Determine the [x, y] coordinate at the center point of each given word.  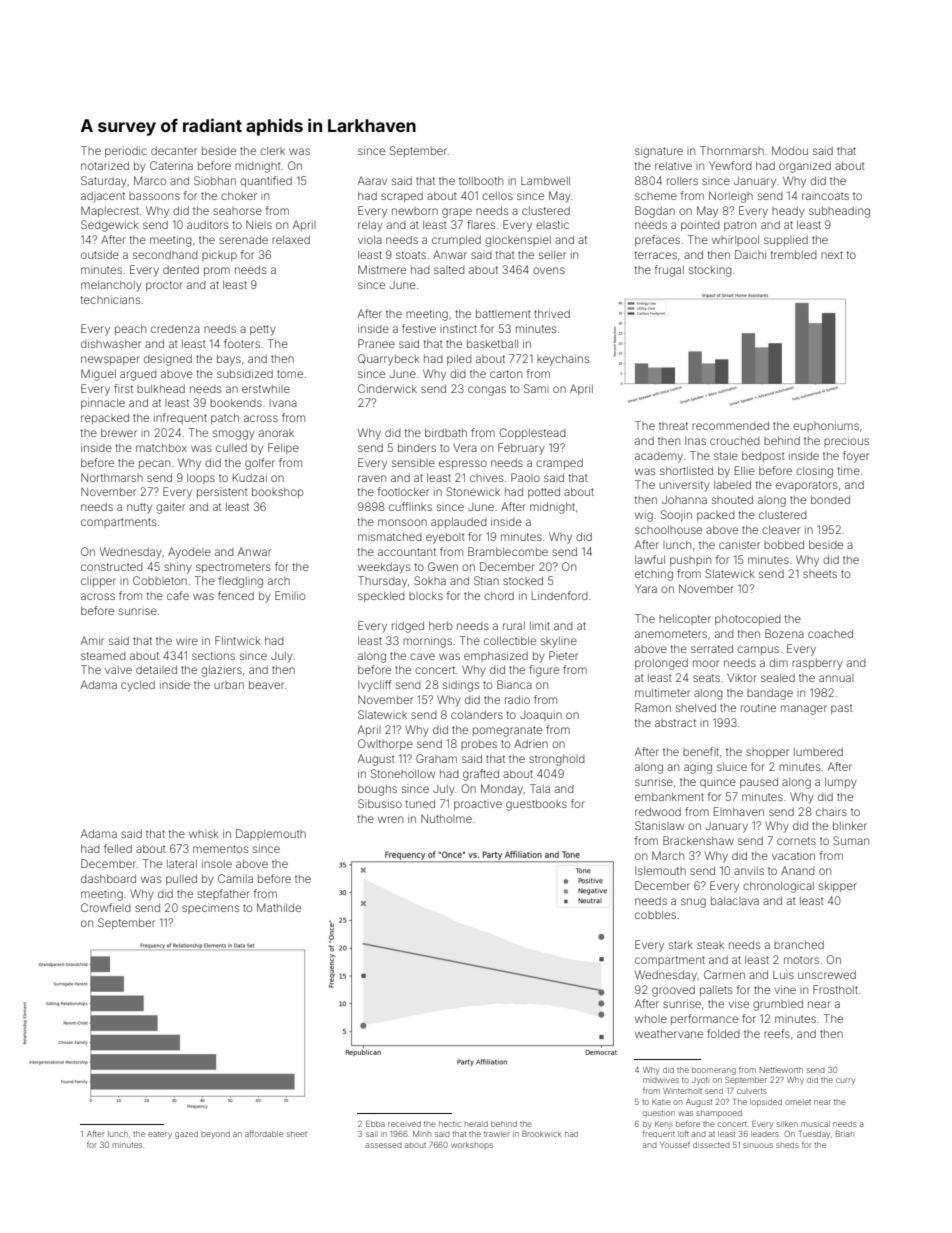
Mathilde [279, 907]
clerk [272, 151]
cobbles [655, 915]
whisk [204, 834]
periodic [126, 151]
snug [693, 903]
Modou [790, 150]
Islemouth [660, 871]
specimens [210, 909]
